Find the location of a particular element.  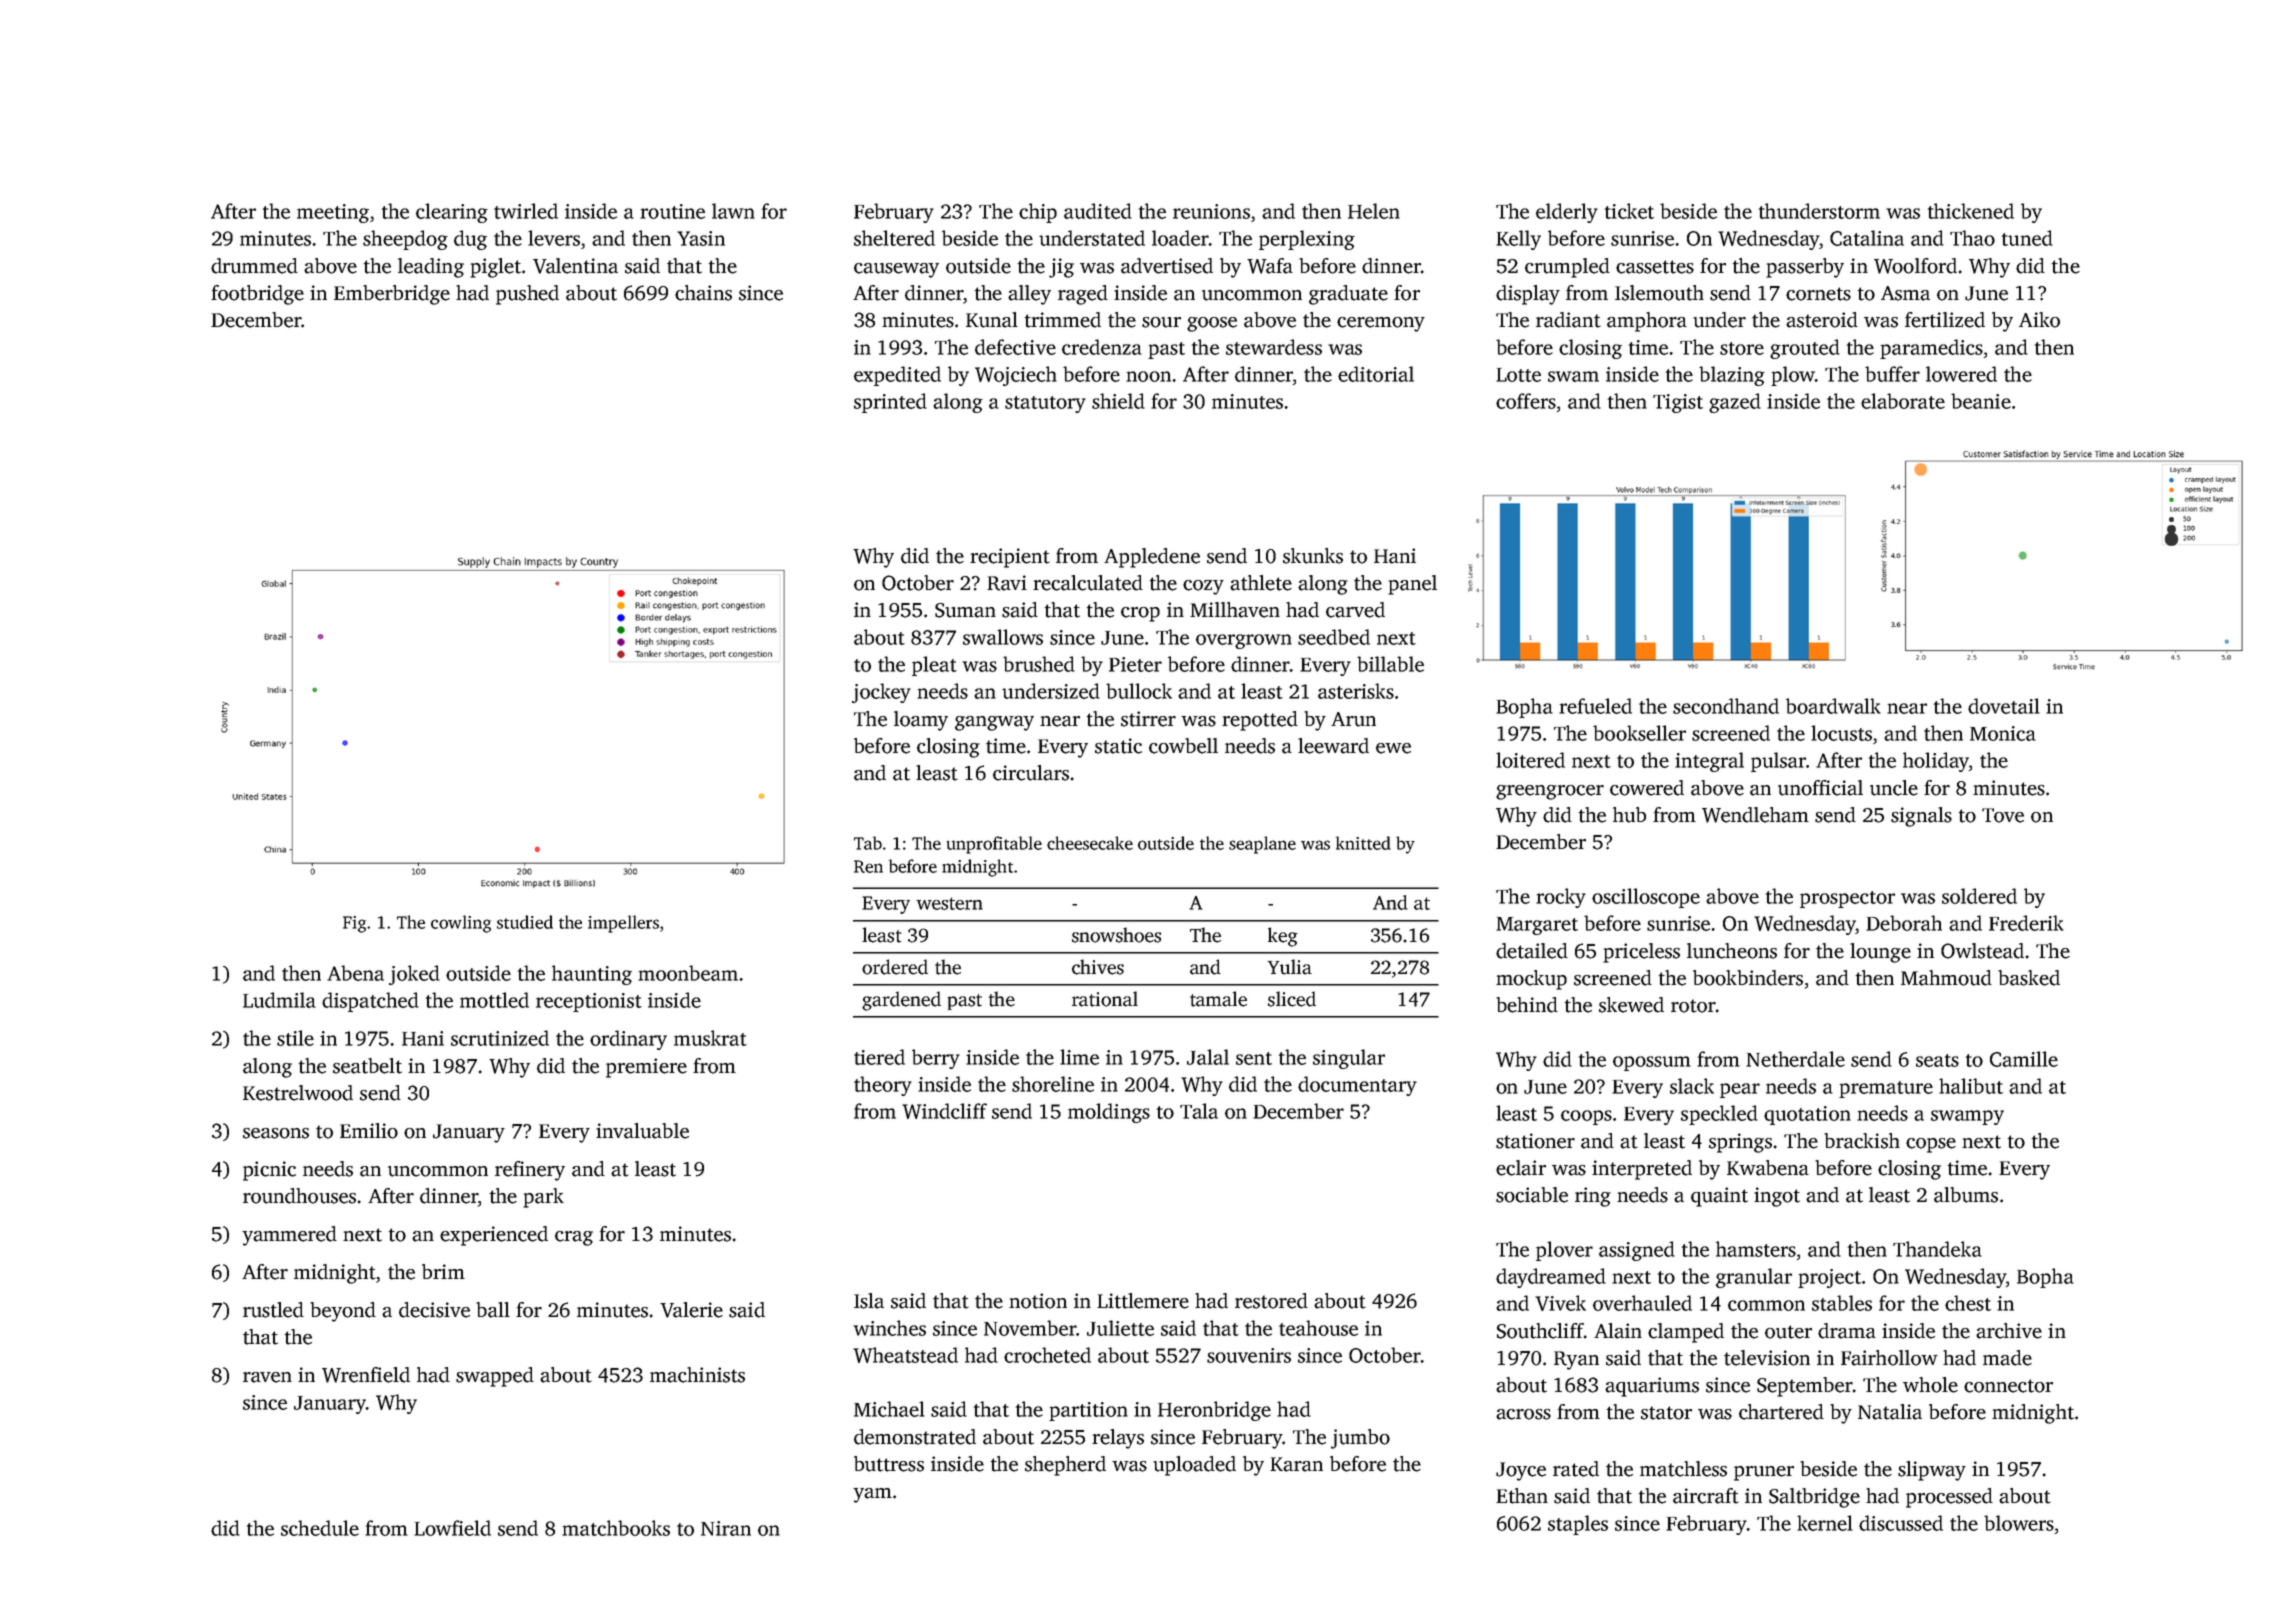

stile is located at coordinates (295, 1038).
